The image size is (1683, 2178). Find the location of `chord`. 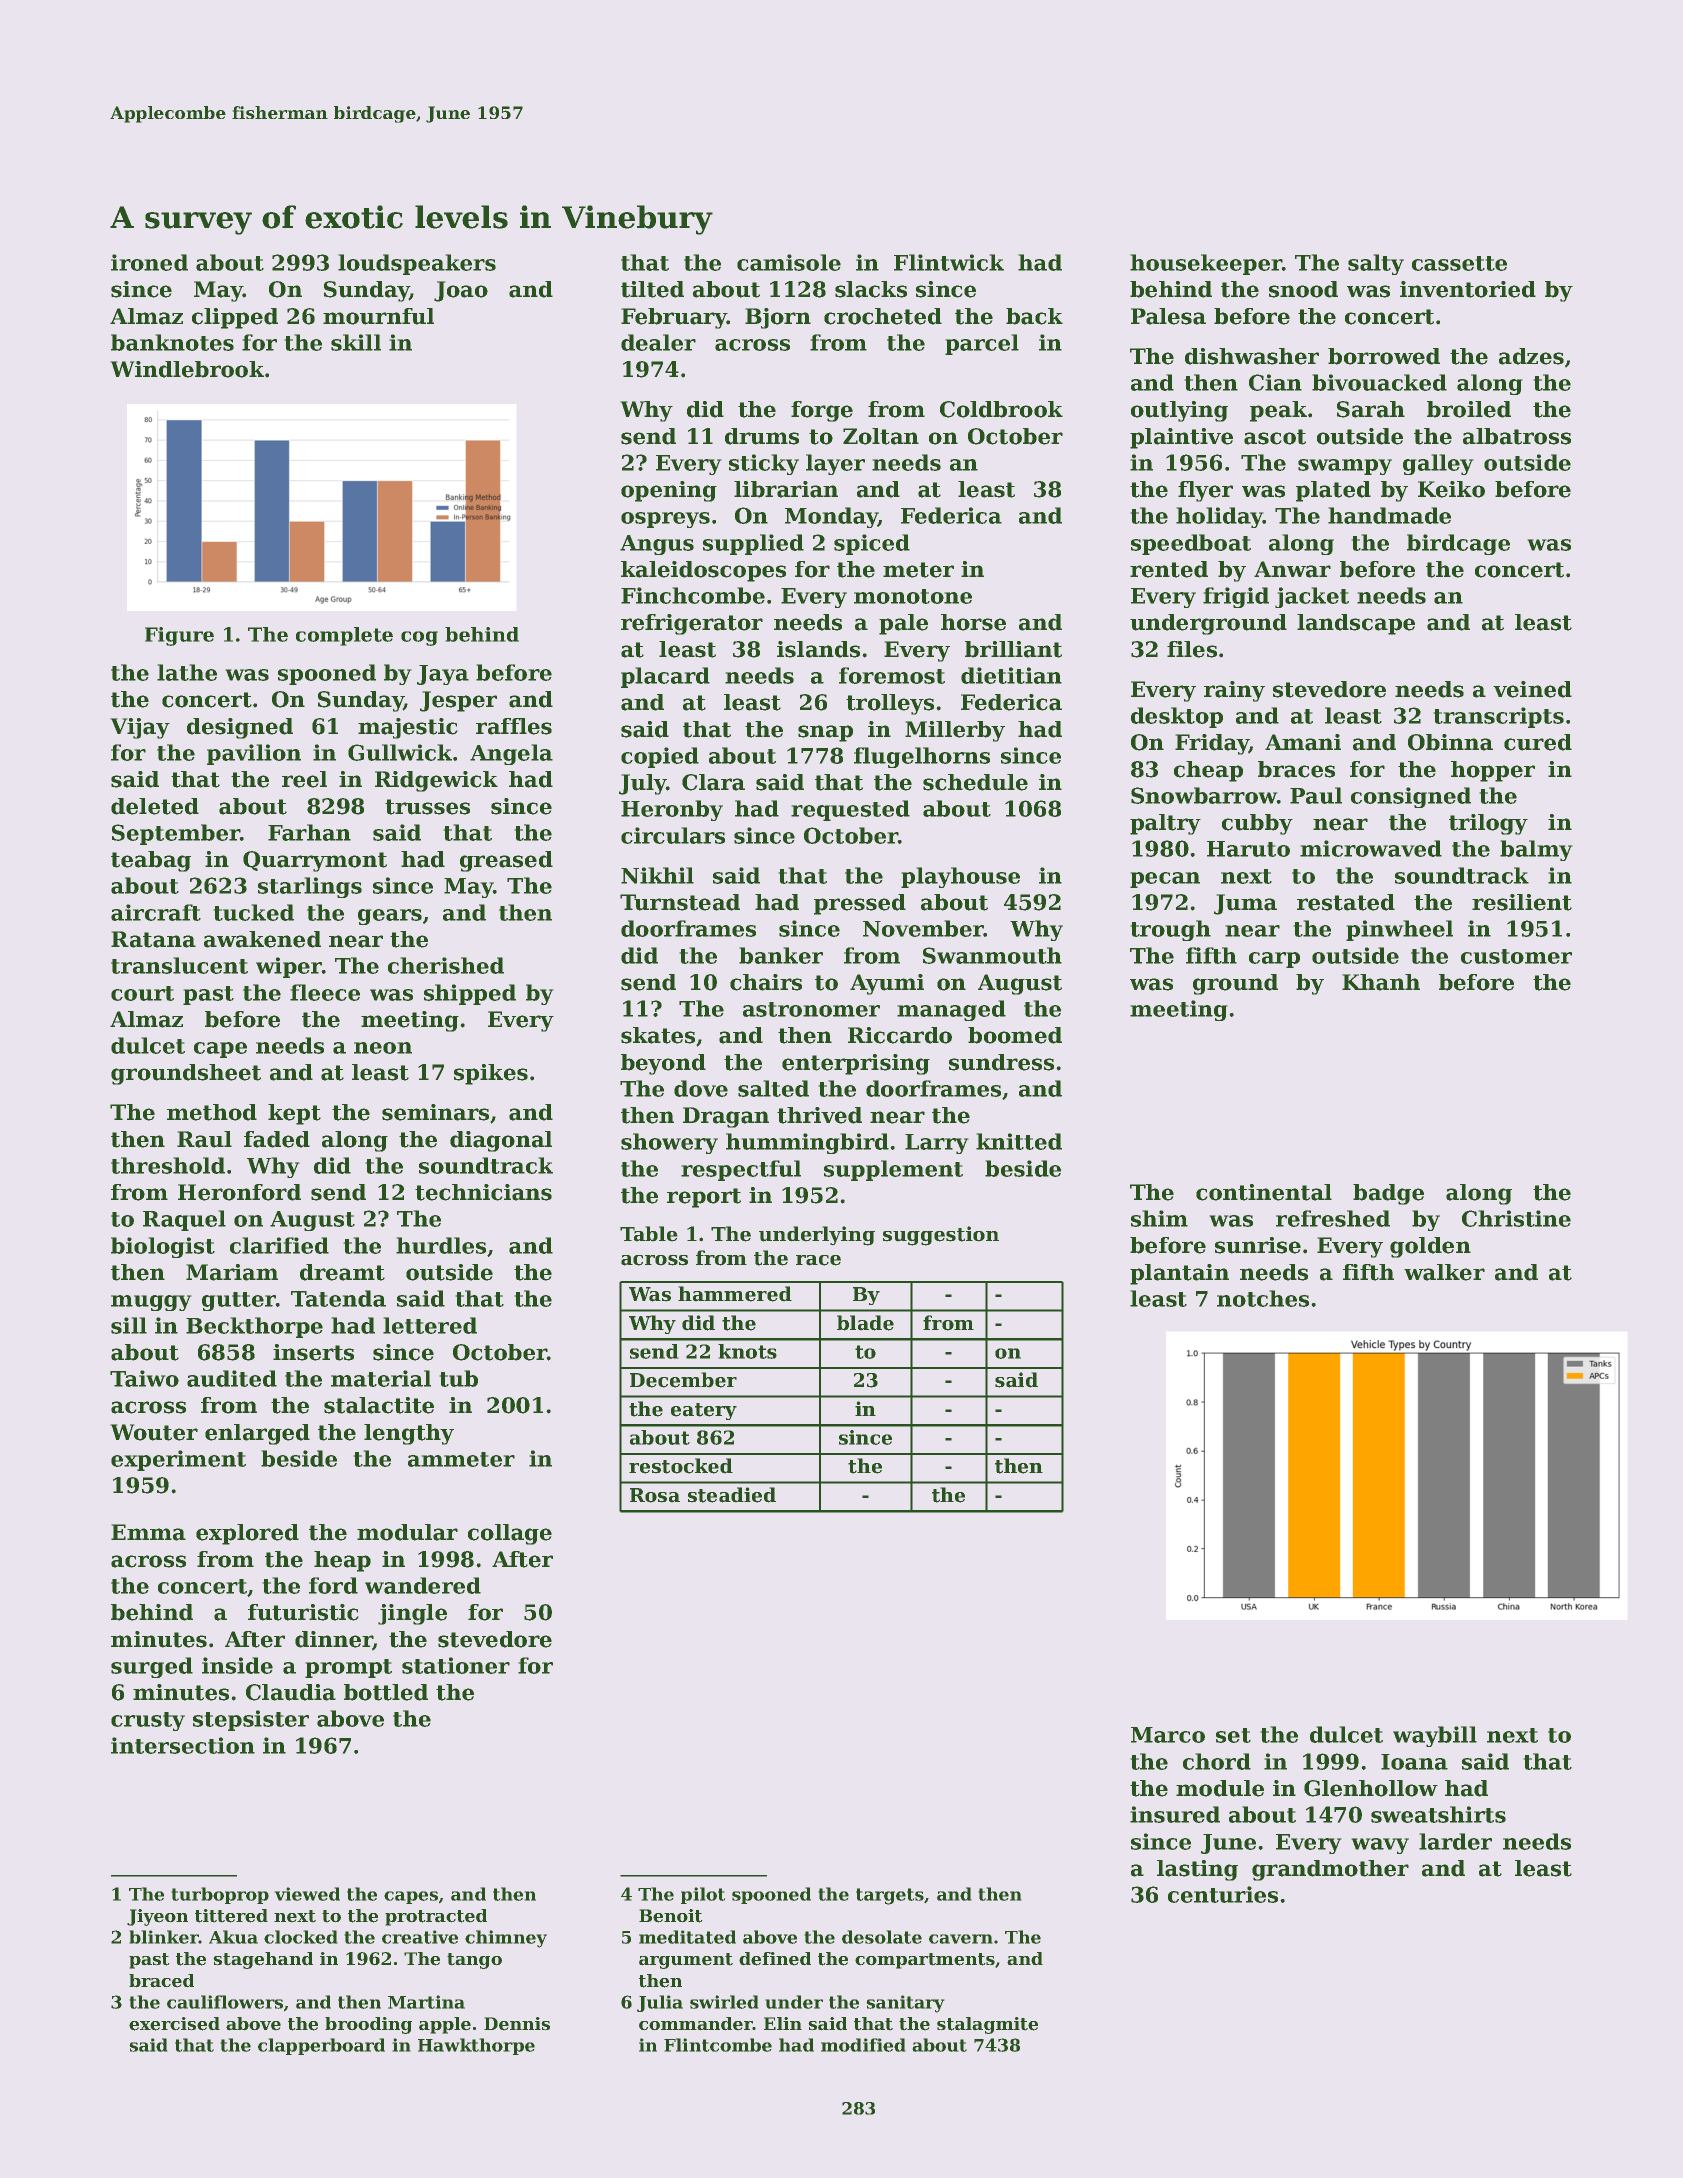

chord is located at coordinates (1217, 1761).
